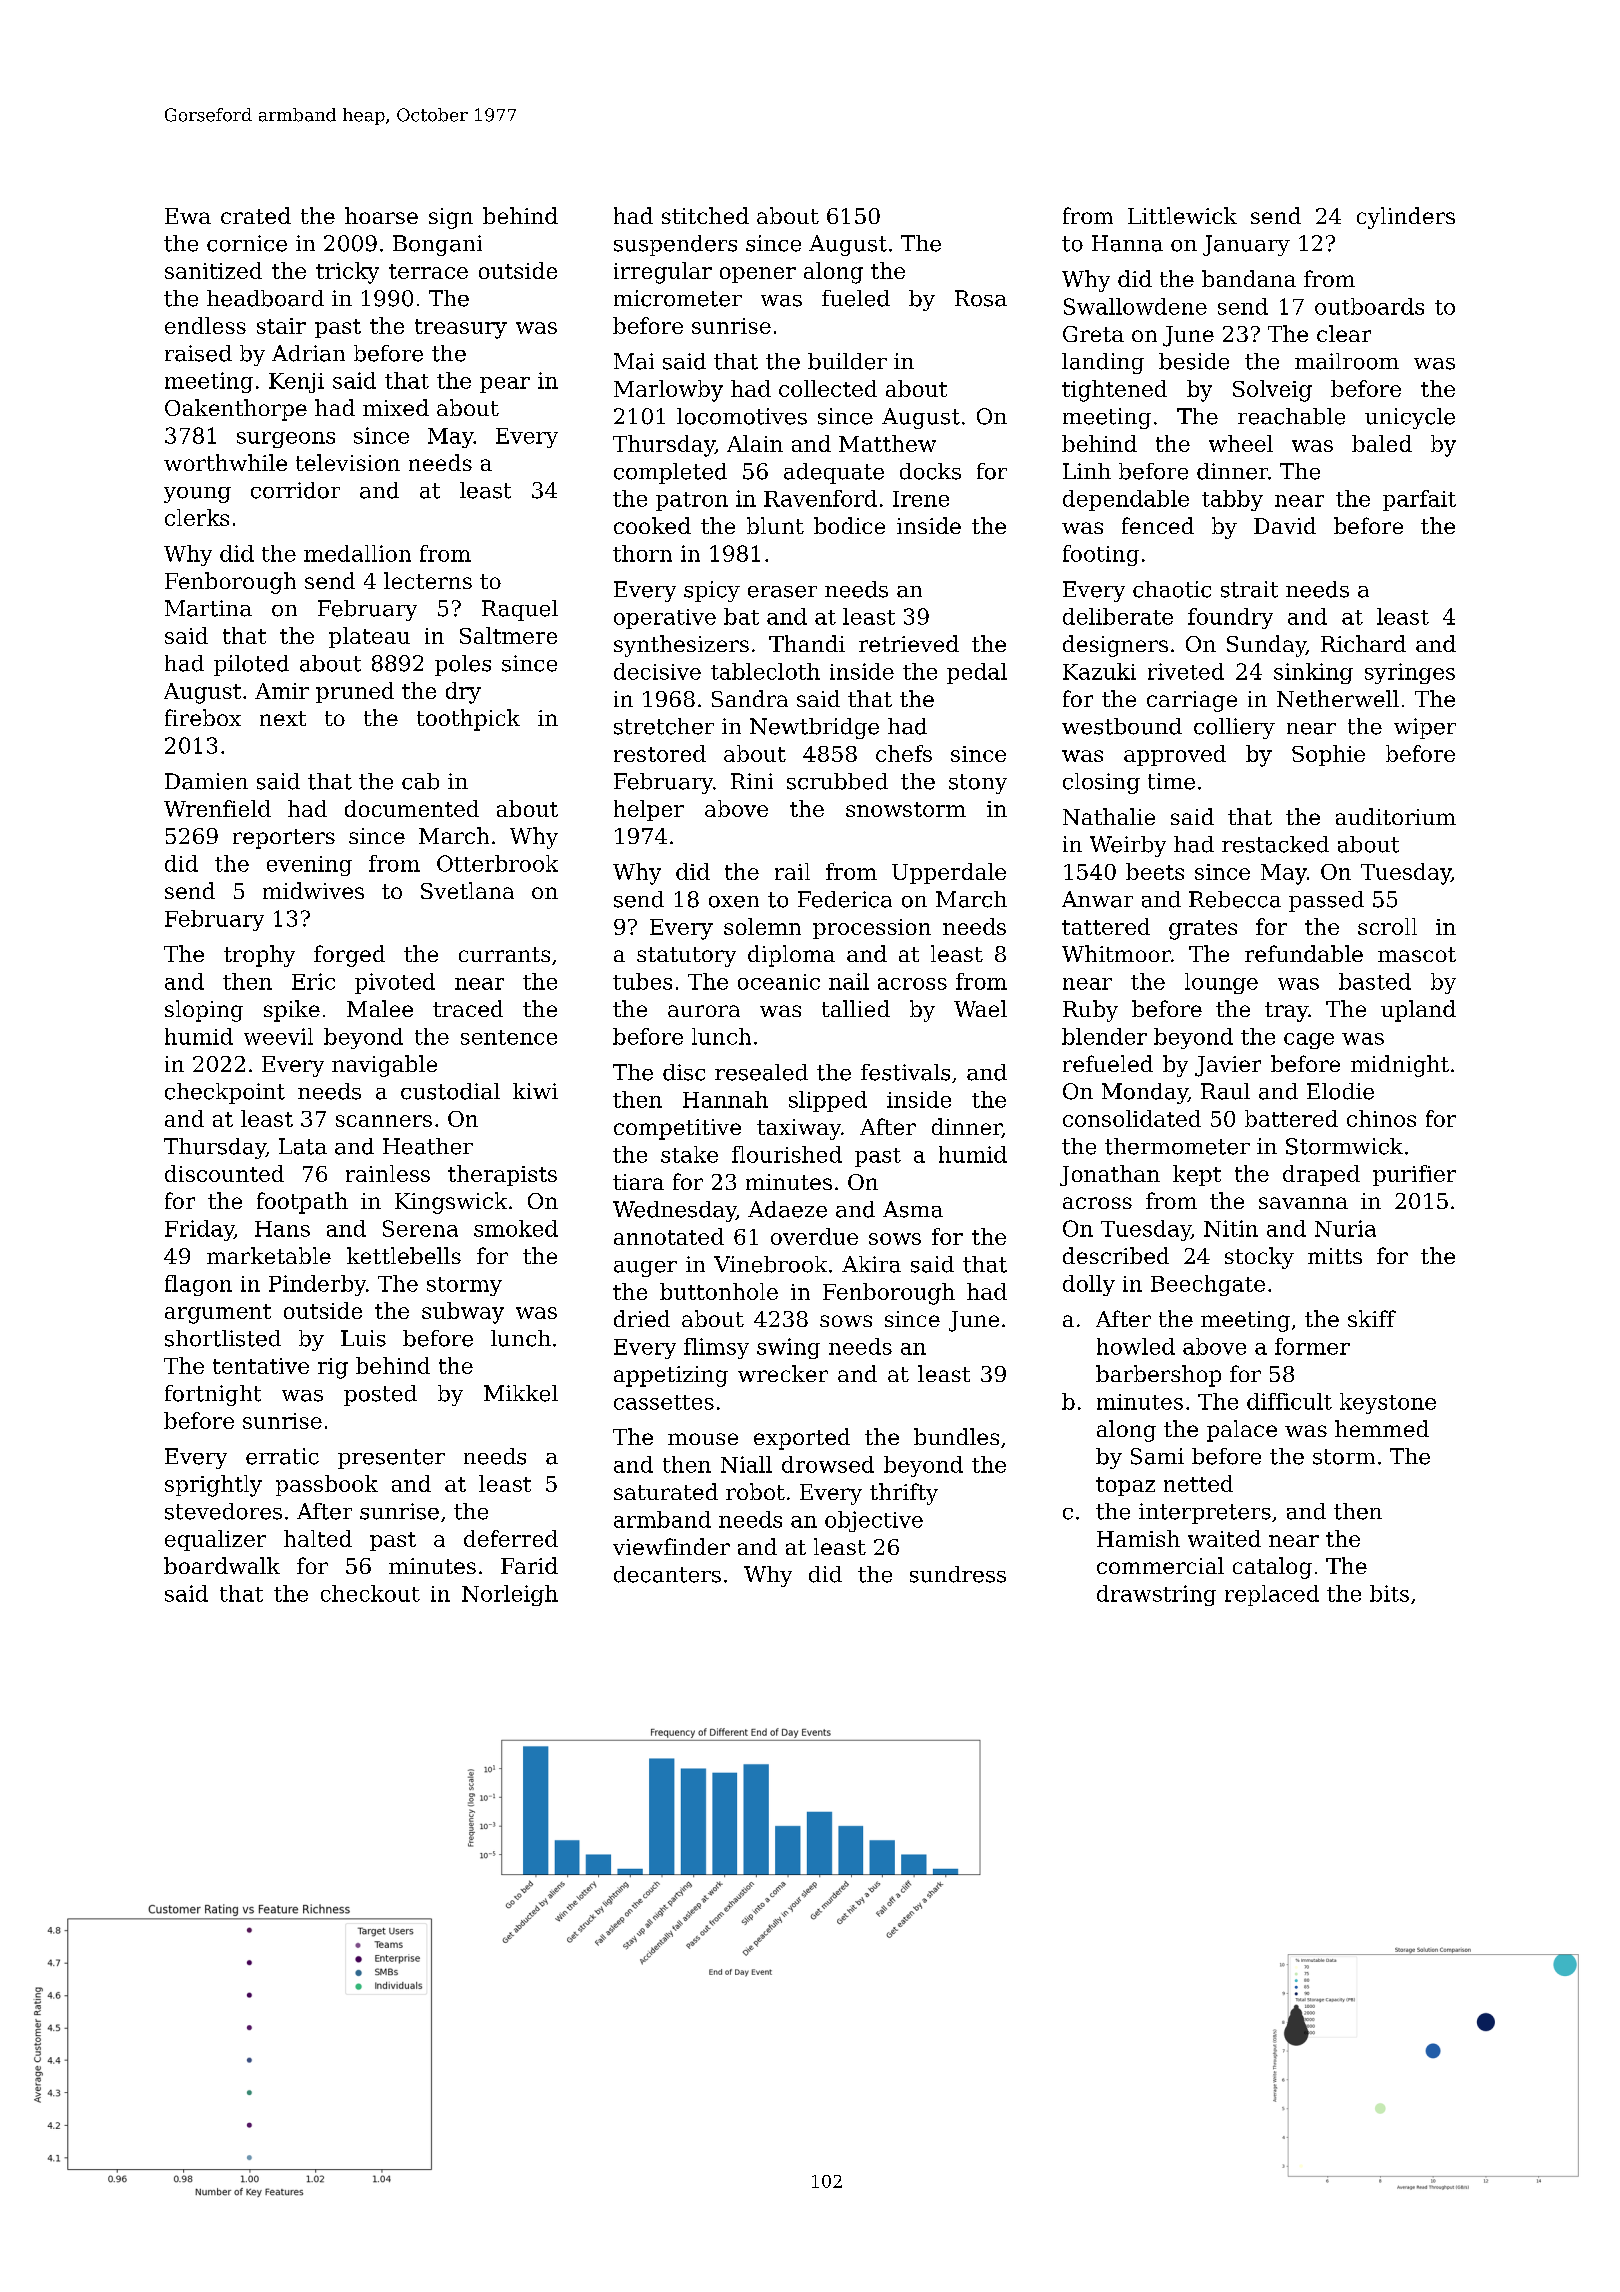 This document has width=1620, height=2292. Describe the element at coordinates (296, 383) in the document. I see `Kenji` at that location.
